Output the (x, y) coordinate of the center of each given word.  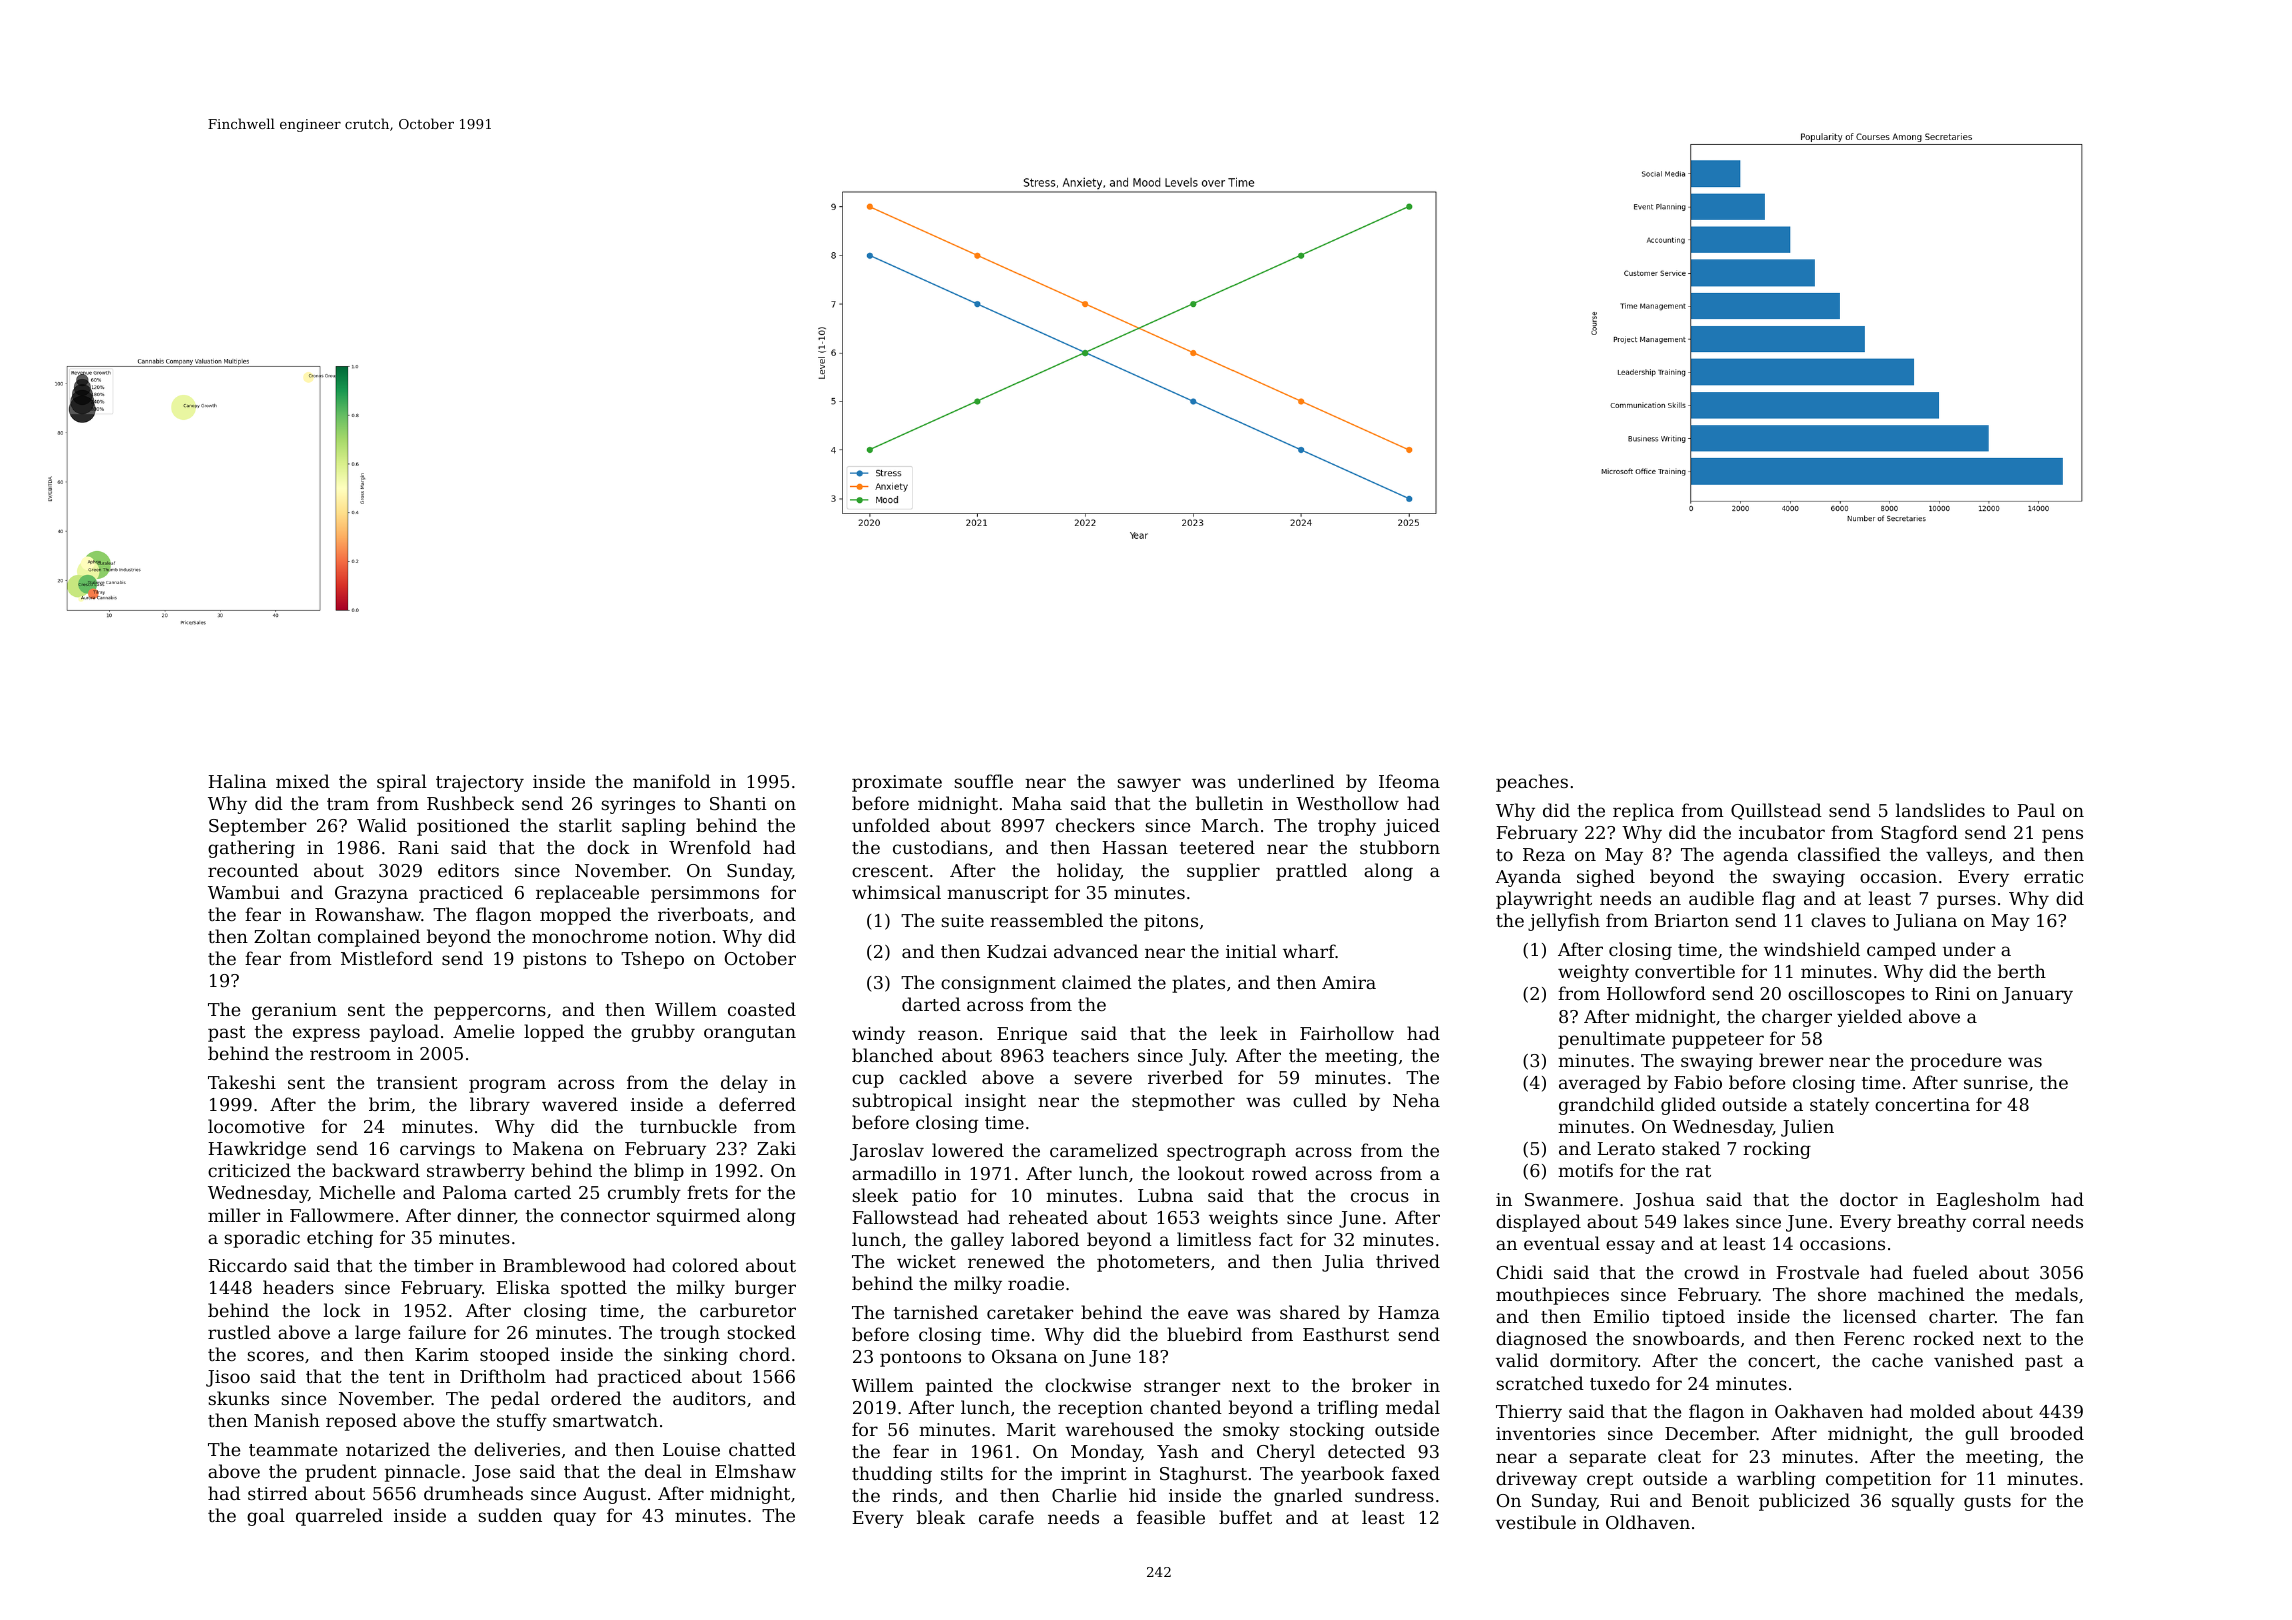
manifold (672, 781)
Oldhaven (1648, 1522)
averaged (1600, 1084)
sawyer (1149, 785)
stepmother (1183, 1102)
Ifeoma (1409, 781)
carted (542, 1192)
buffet (1245, 1517)
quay (575, 1519)
